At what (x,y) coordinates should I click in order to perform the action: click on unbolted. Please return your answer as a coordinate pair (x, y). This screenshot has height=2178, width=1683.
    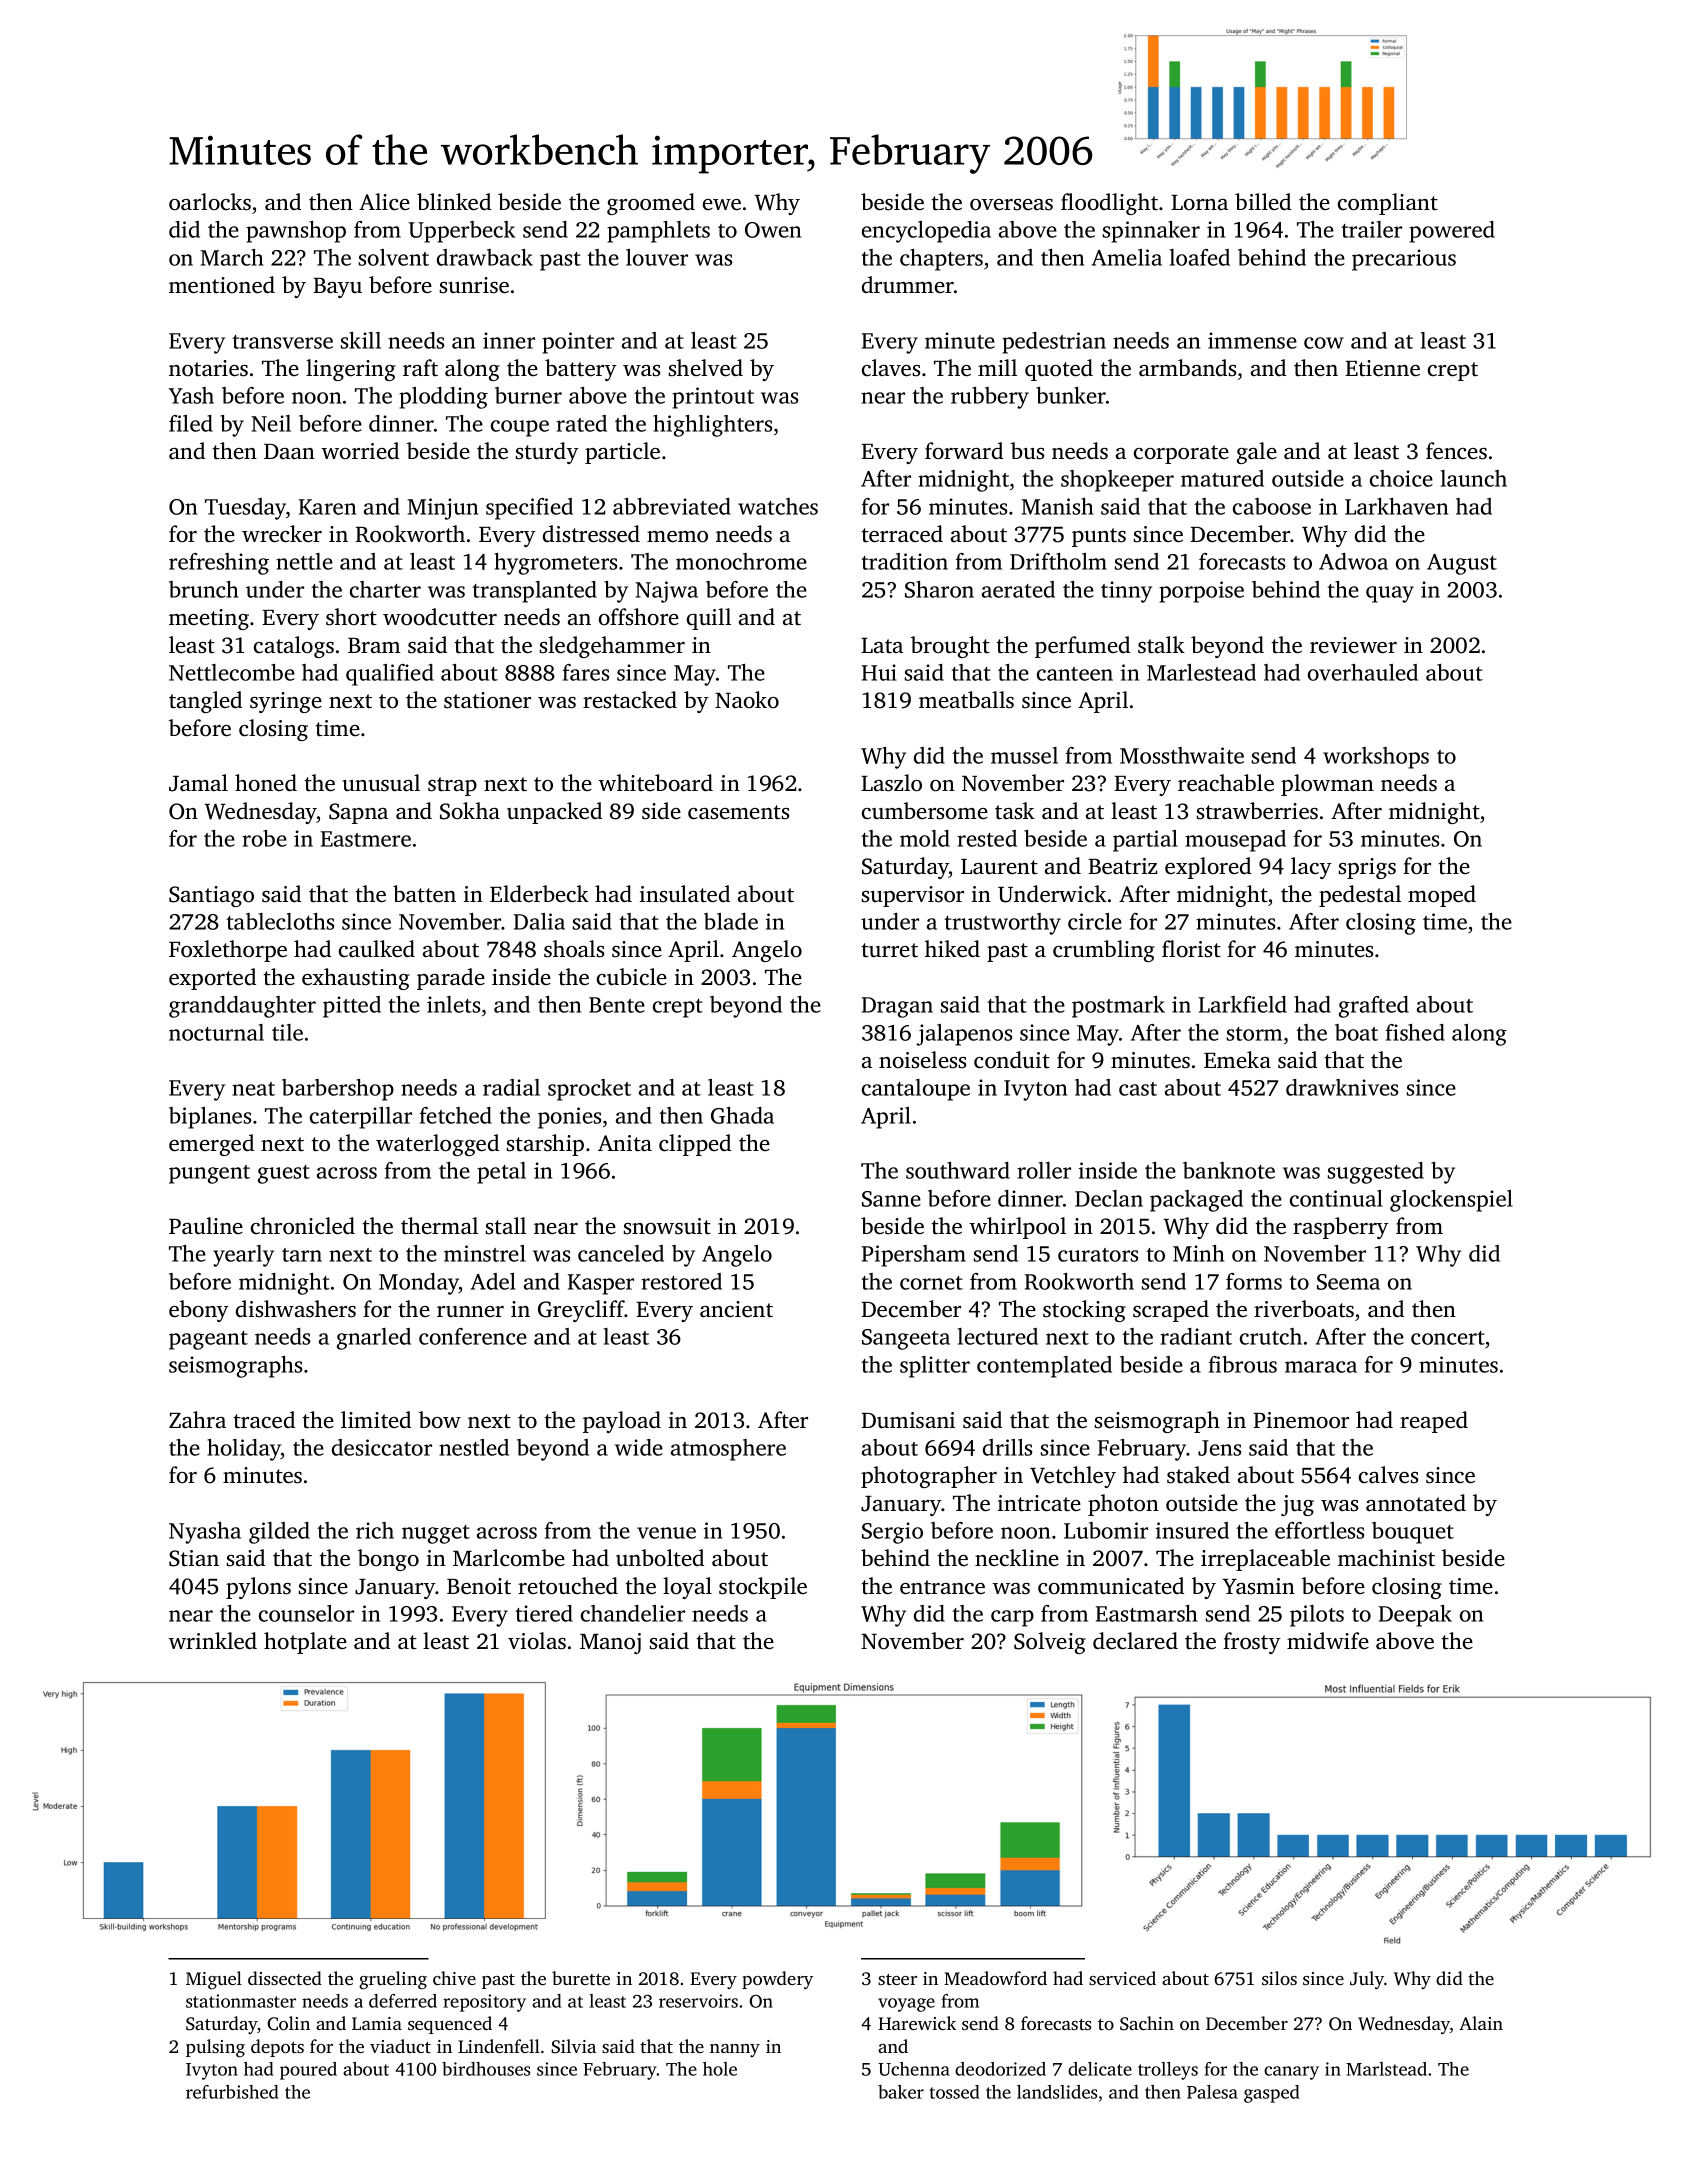
    Looking at the image, I should click on (660, 1558).
